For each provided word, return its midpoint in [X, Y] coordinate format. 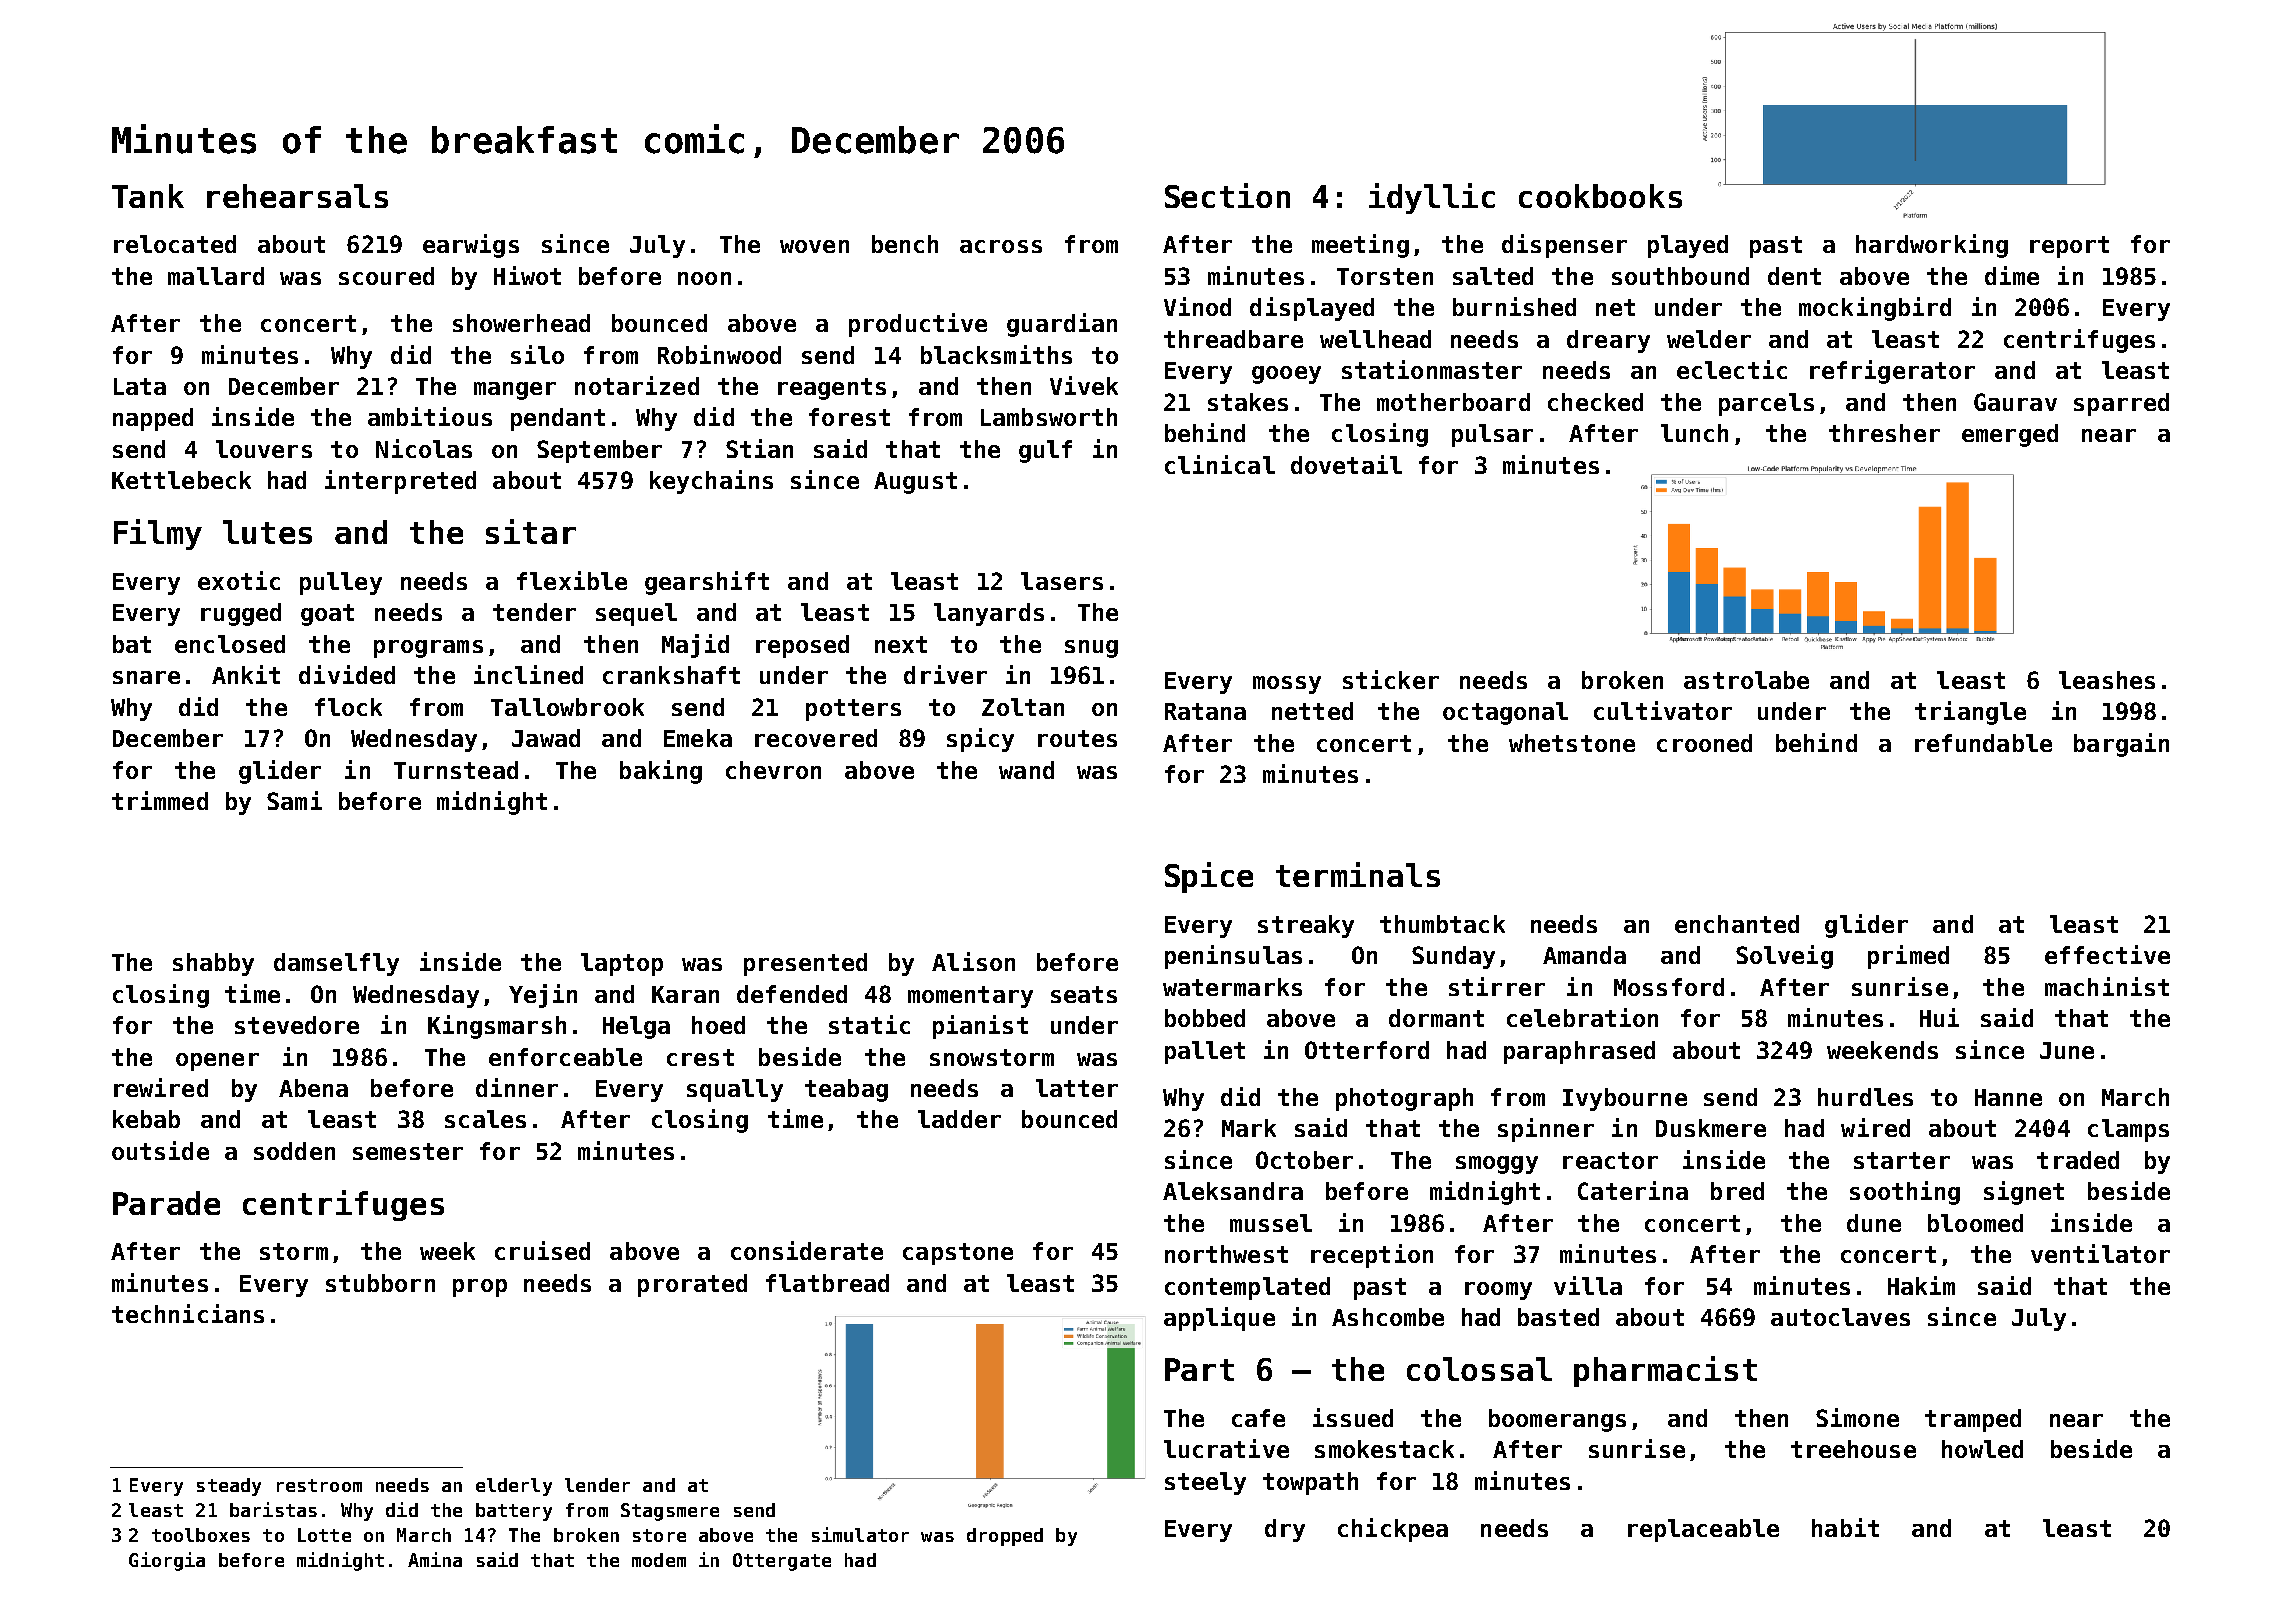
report [2069, 247]
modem [659, 1560]
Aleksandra [1233, 1191]
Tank [148, 196]
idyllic [1432, 198]
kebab [146, 1119]
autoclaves [1840, 1317]
